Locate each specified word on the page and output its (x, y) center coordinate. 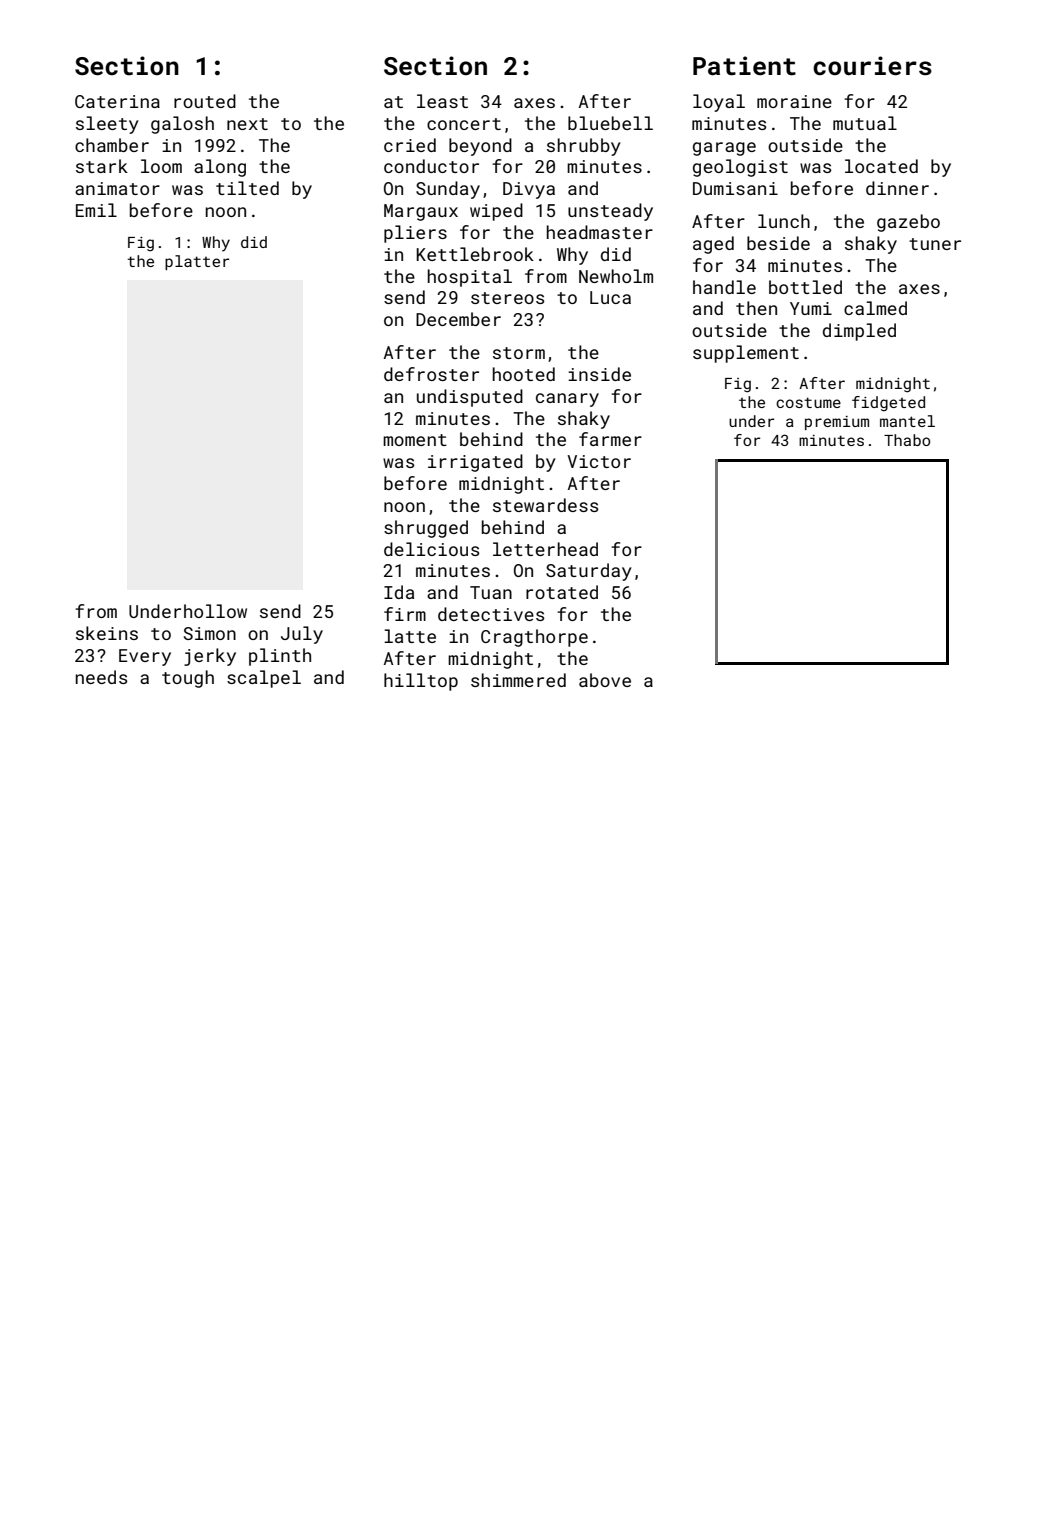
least (442, 101)
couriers (872, 66)
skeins (107, 633)
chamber (112, 145)
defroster (431, 374)
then (756, 308)
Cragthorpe (534, 638)
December (458, 319)
